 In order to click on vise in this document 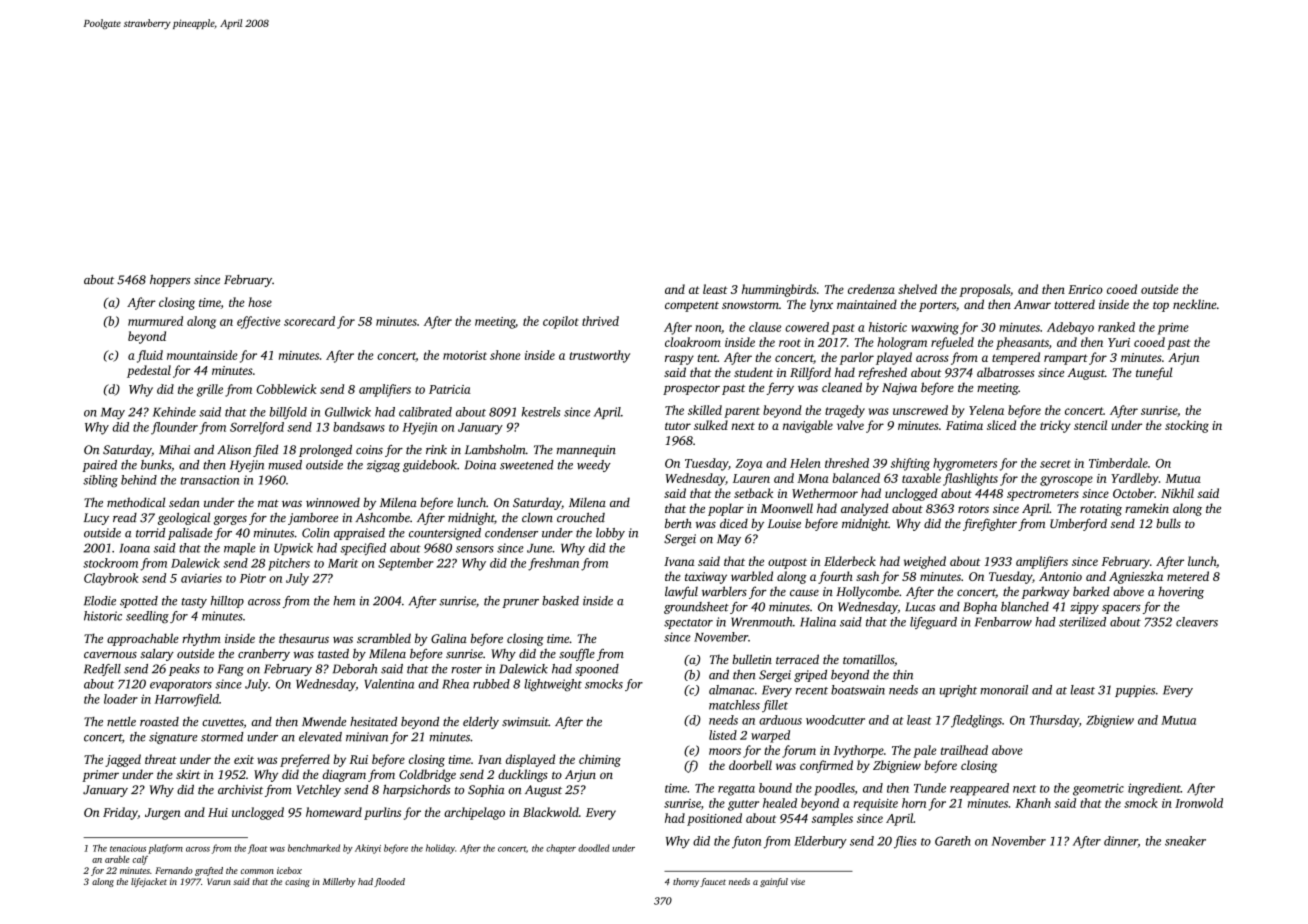, I will do `click(798, 881)`.
